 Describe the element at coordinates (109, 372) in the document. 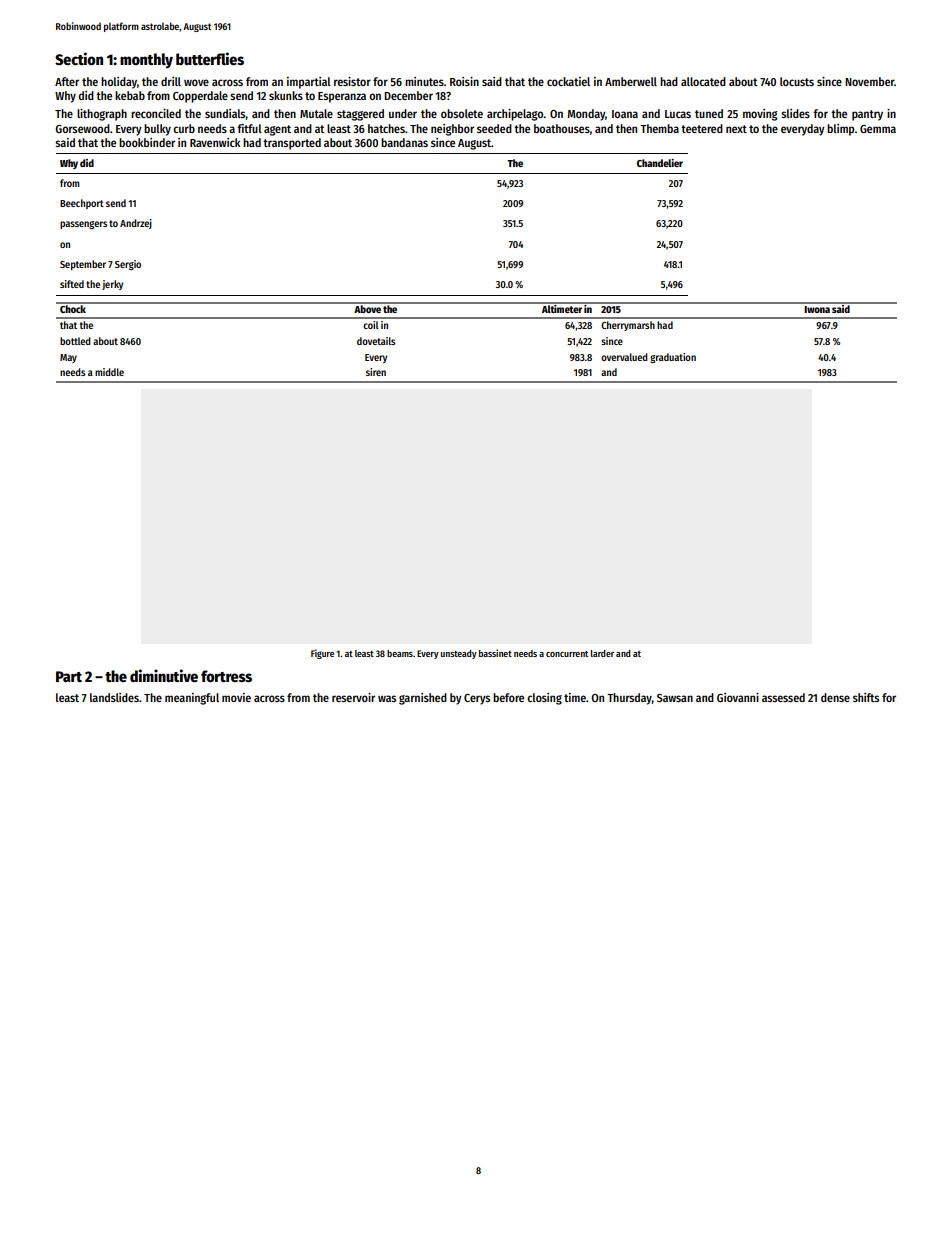

I see `middle` at that location.
